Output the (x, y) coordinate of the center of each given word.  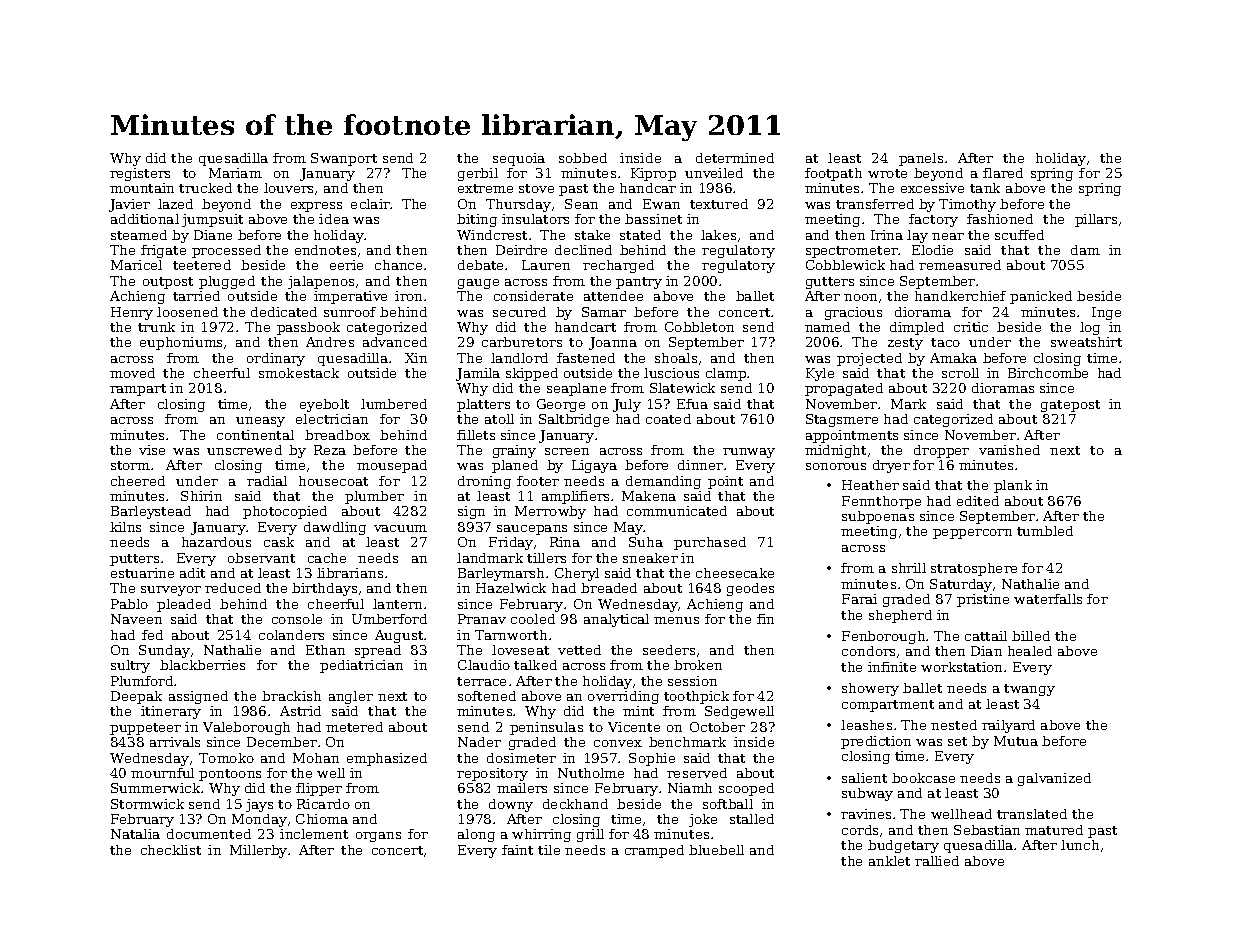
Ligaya (594, 466)
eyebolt (324, 405)
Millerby (258, 851)
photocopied (285, 512)
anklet (889, 861)
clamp (726, 374)
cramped (654, 851)
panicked (1041, 297)
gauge (478, 284)
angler (351, 697)
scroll (960, 373)
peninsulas (546, 728)
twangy (1029, 690)
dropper (941, 451)
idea (334, 219)
